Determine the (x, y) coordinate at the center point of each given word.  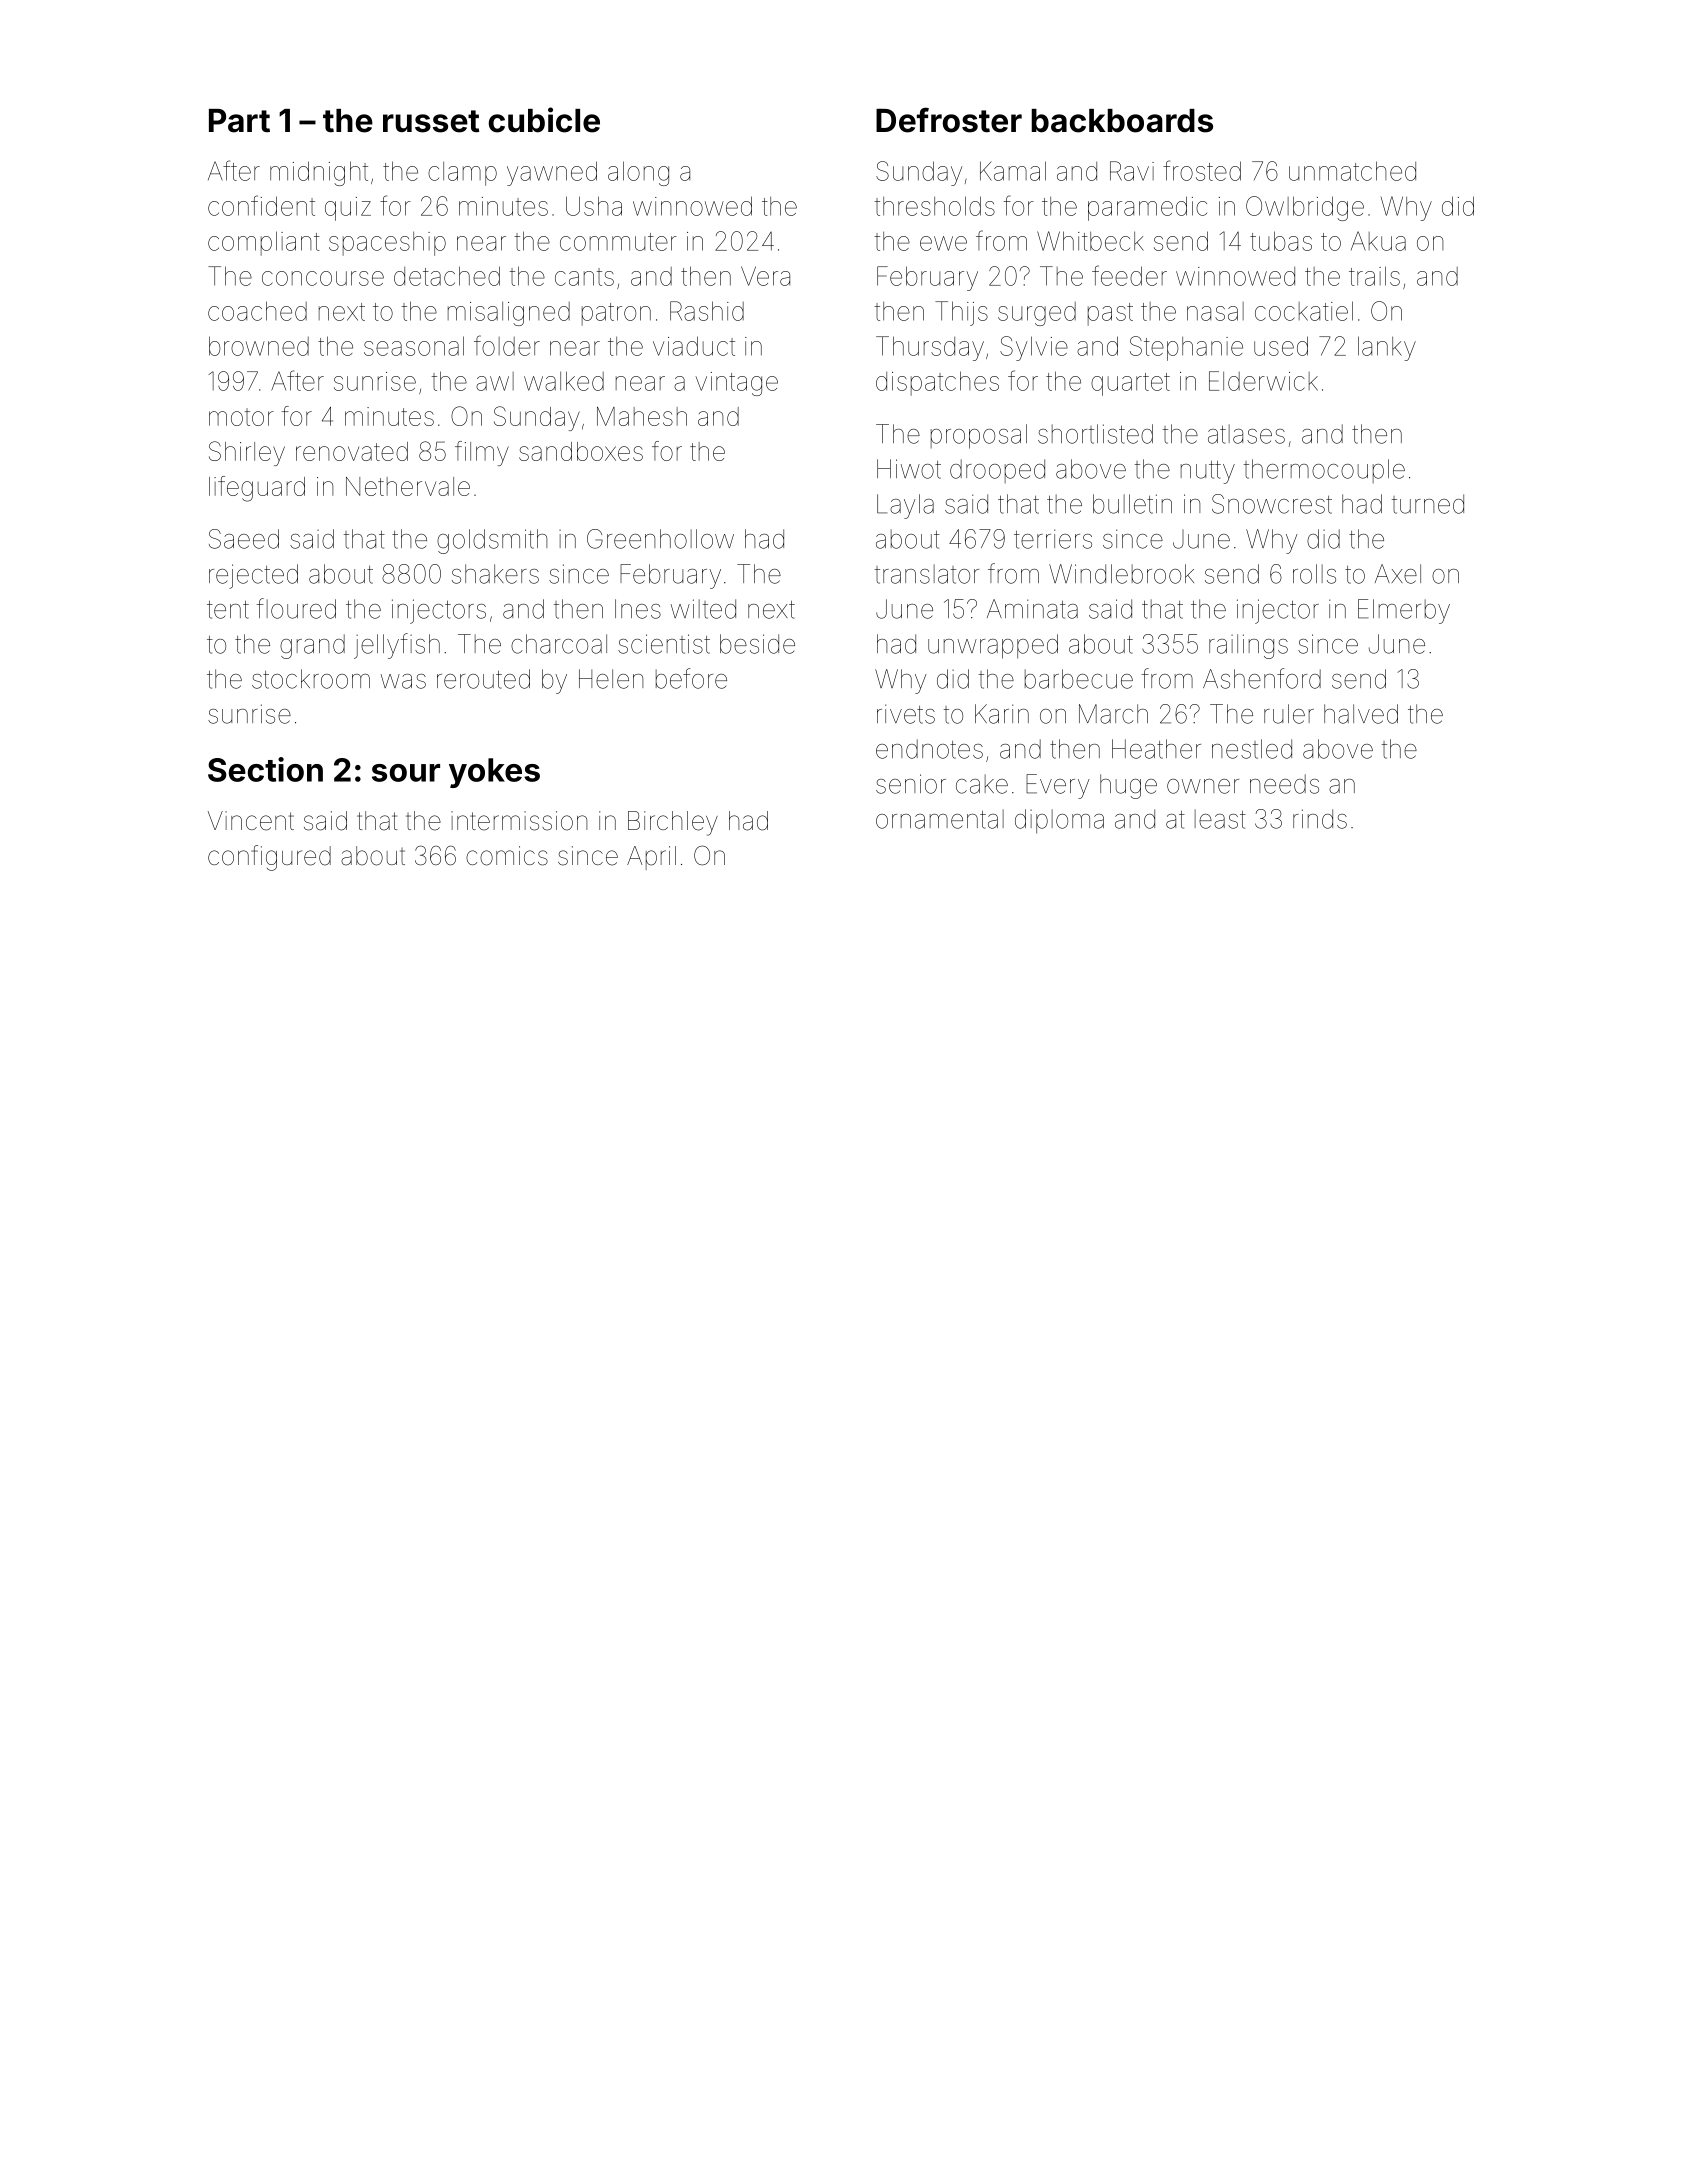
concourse (323, 278)
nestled (1252, 749)
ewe (943, 243)
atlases (1246, 434)
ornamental (940, 819)
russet (431, 121)
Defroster (949, 120)
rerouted (483, 679)
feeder (1129, 275)
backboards (1122, 121)
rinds (1320, 819)
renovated (352, 451)
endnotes (929, 749)
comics (507, 856)
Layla (905, 506)
